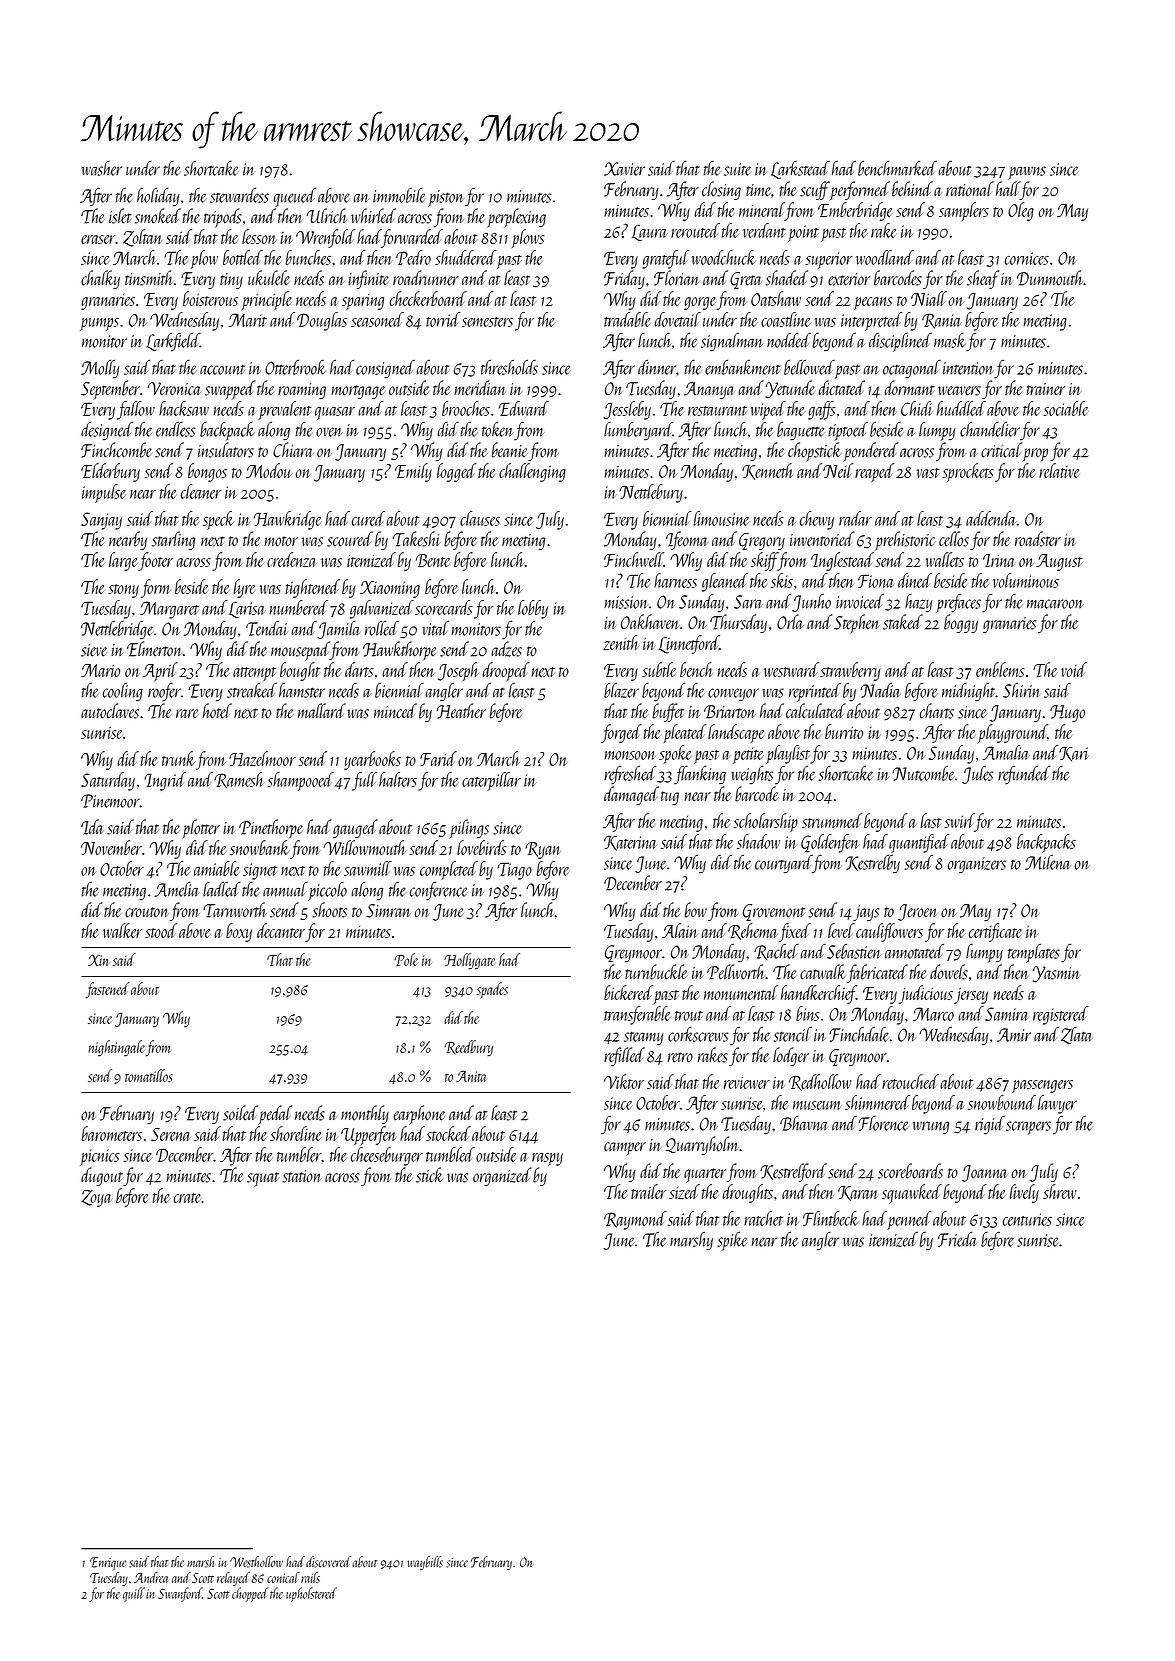  I want to click on radar, so click(855, 518).
